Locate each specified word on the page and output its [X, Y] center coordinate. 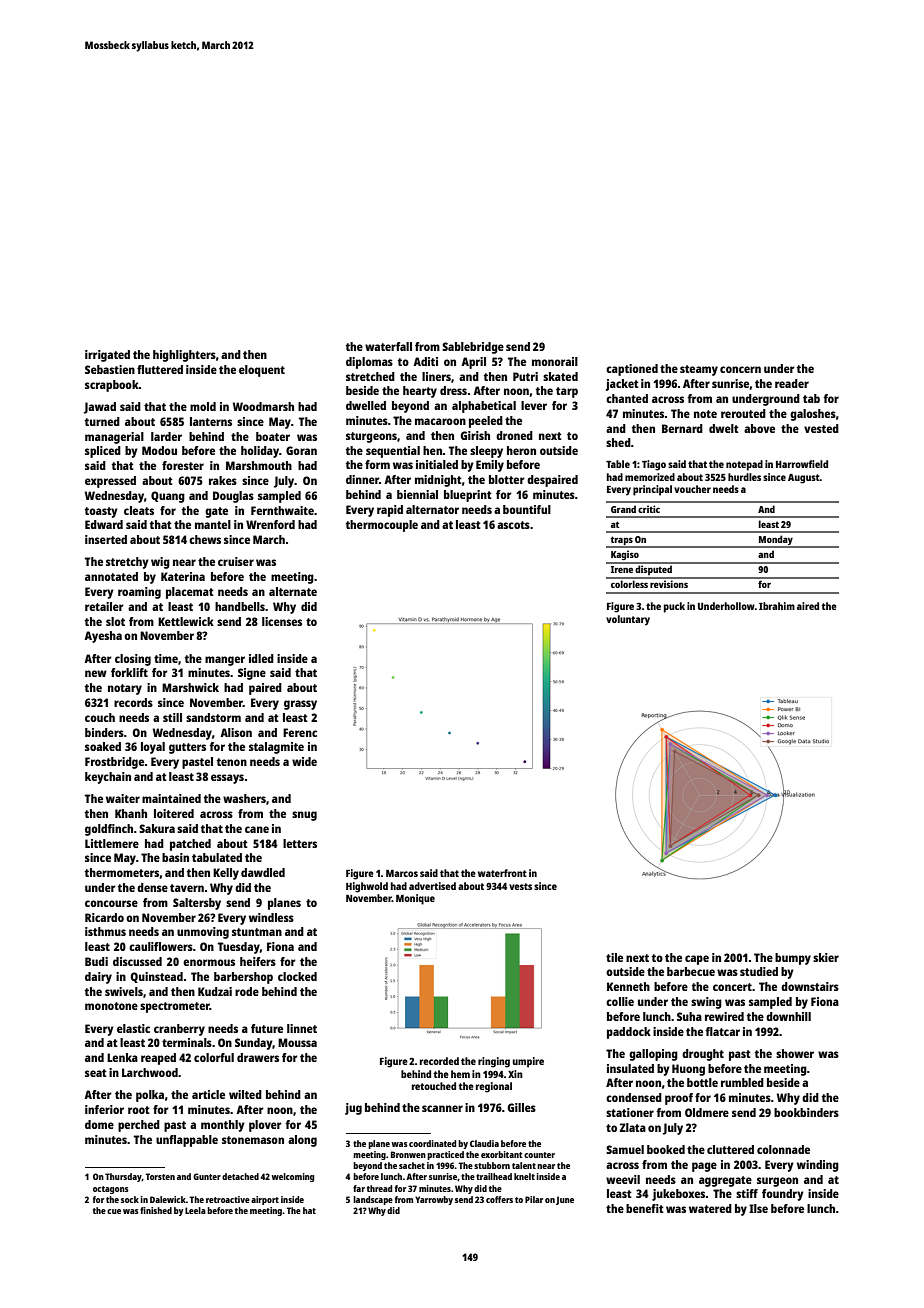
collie [620, 1001]
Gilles [521, 1107]
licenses [282, 621]
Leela [195, 1210]
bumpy [793, 959]
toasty [101, 512]
